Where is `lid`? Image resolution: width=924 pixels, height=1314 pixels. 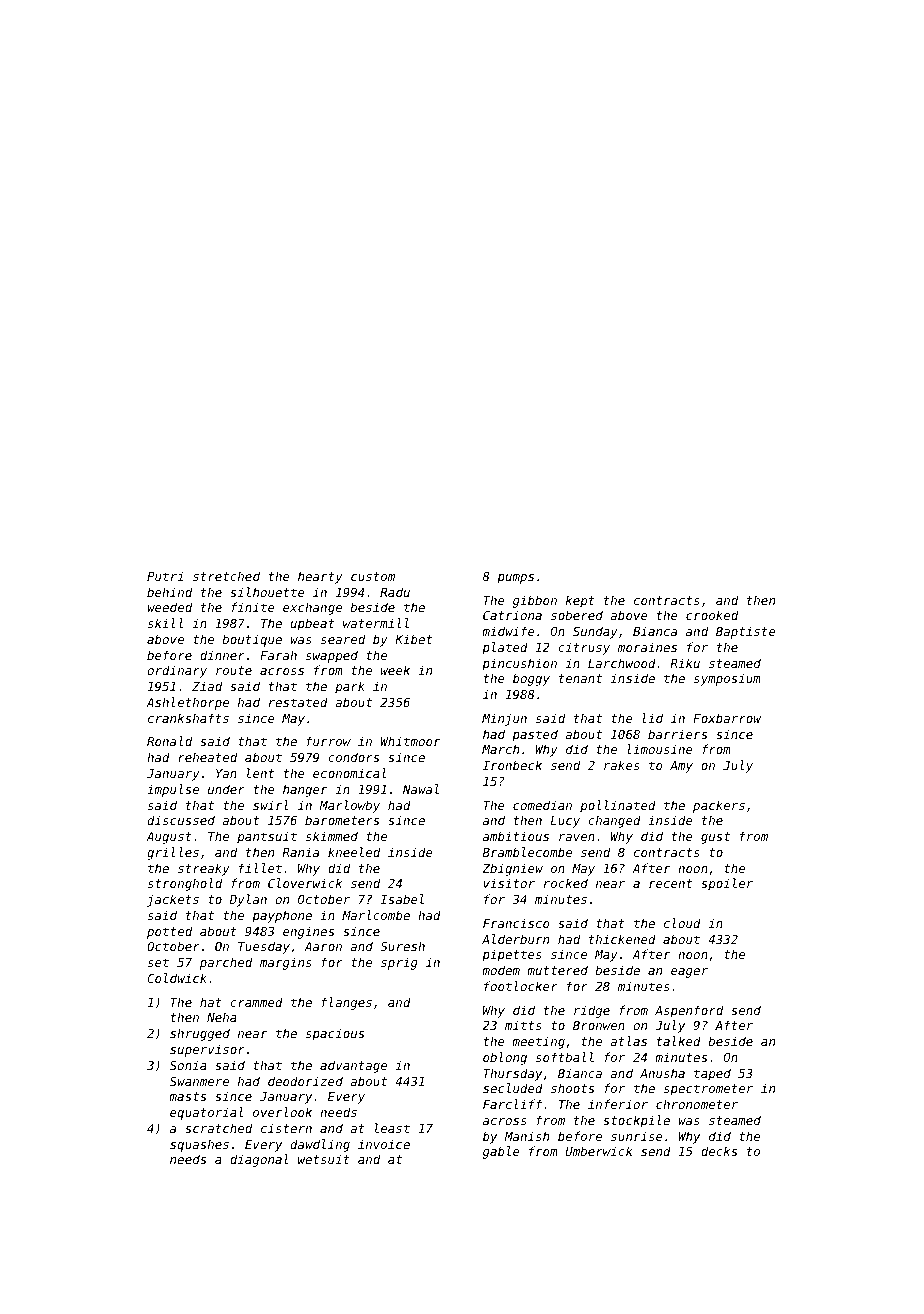 lid is located at coordinates (652, 718).
